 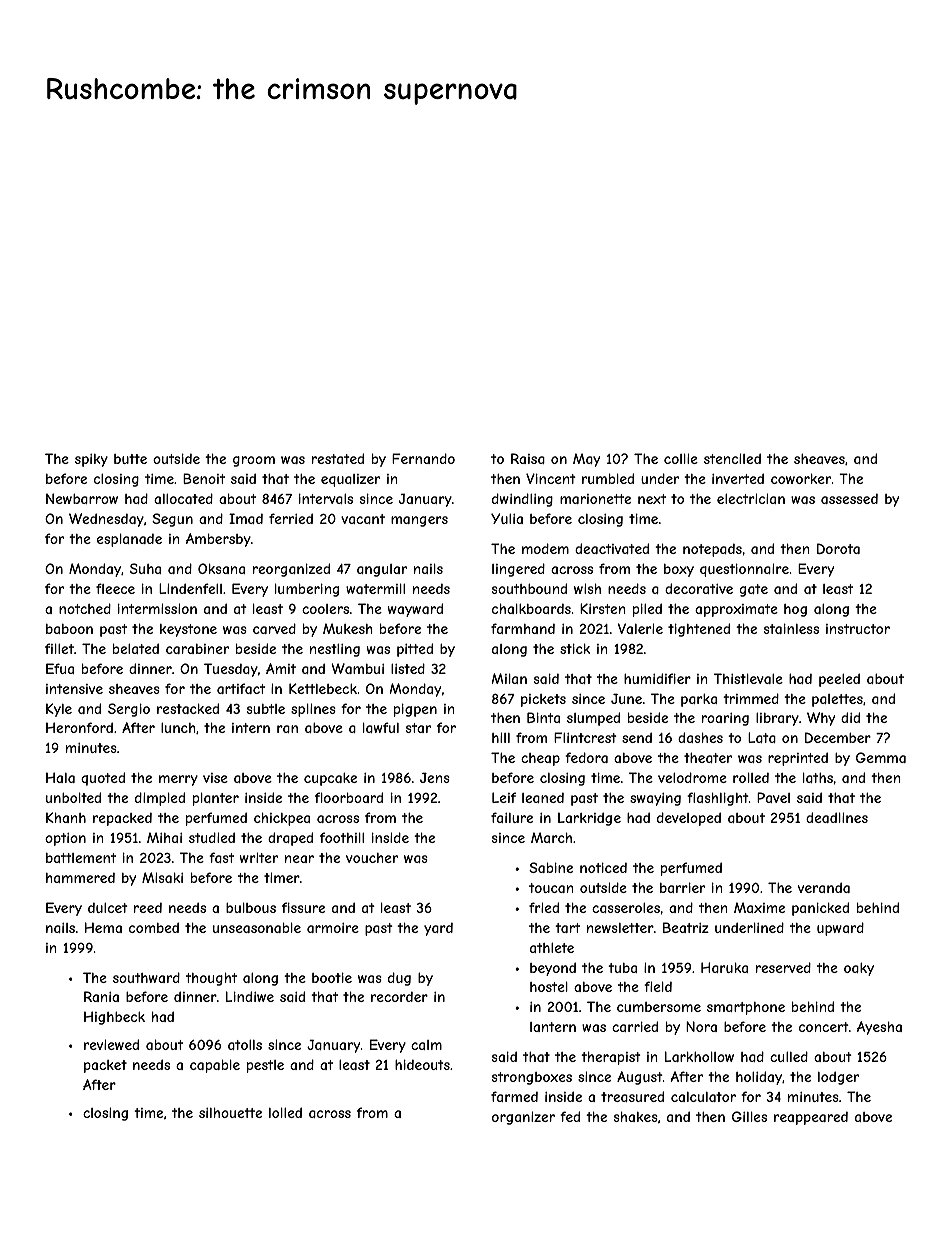 I want to click on spiky, so click(x=91, y=460).
